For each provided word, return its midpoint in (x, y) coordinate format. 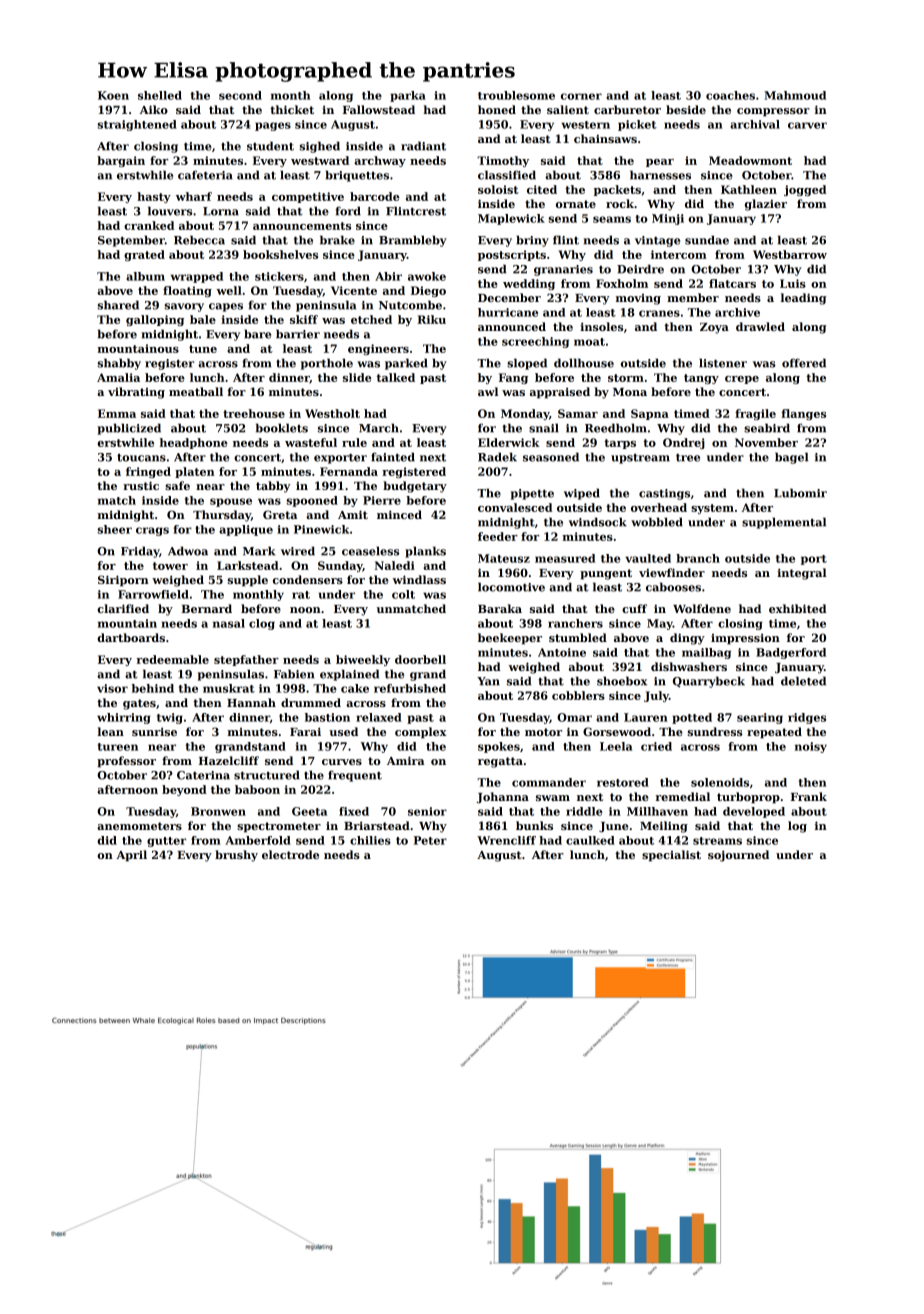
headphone (194, 443)
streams (717, 841)
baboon (257, 789)
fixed (354, 811)
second (240, 95)
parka (408, 96)
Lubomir (800, 493)
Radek (497, 457)
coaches (730, 95)
